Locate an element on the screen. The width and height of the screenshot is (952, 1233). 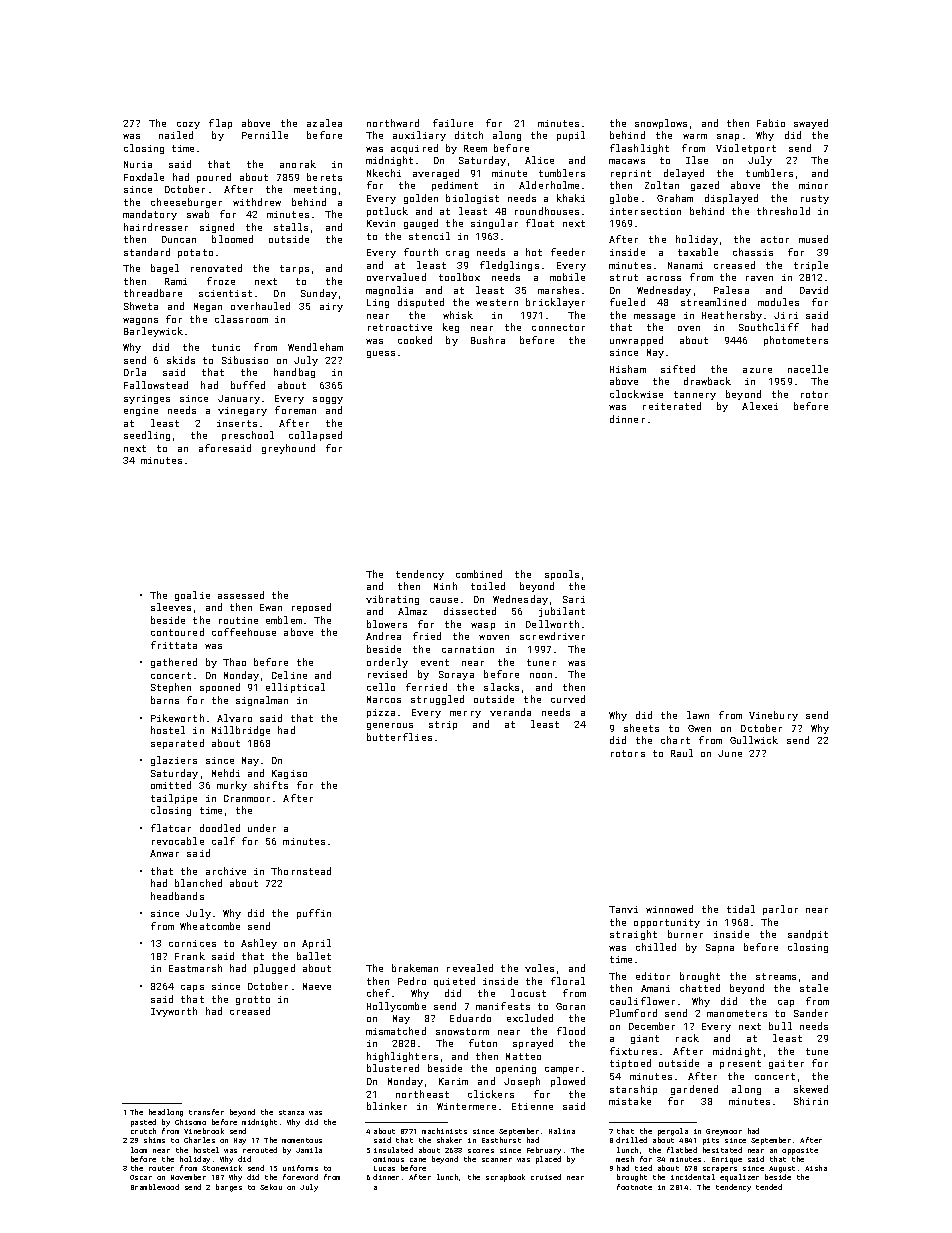
Ivyworth is located at coordinates (174, 1012).
